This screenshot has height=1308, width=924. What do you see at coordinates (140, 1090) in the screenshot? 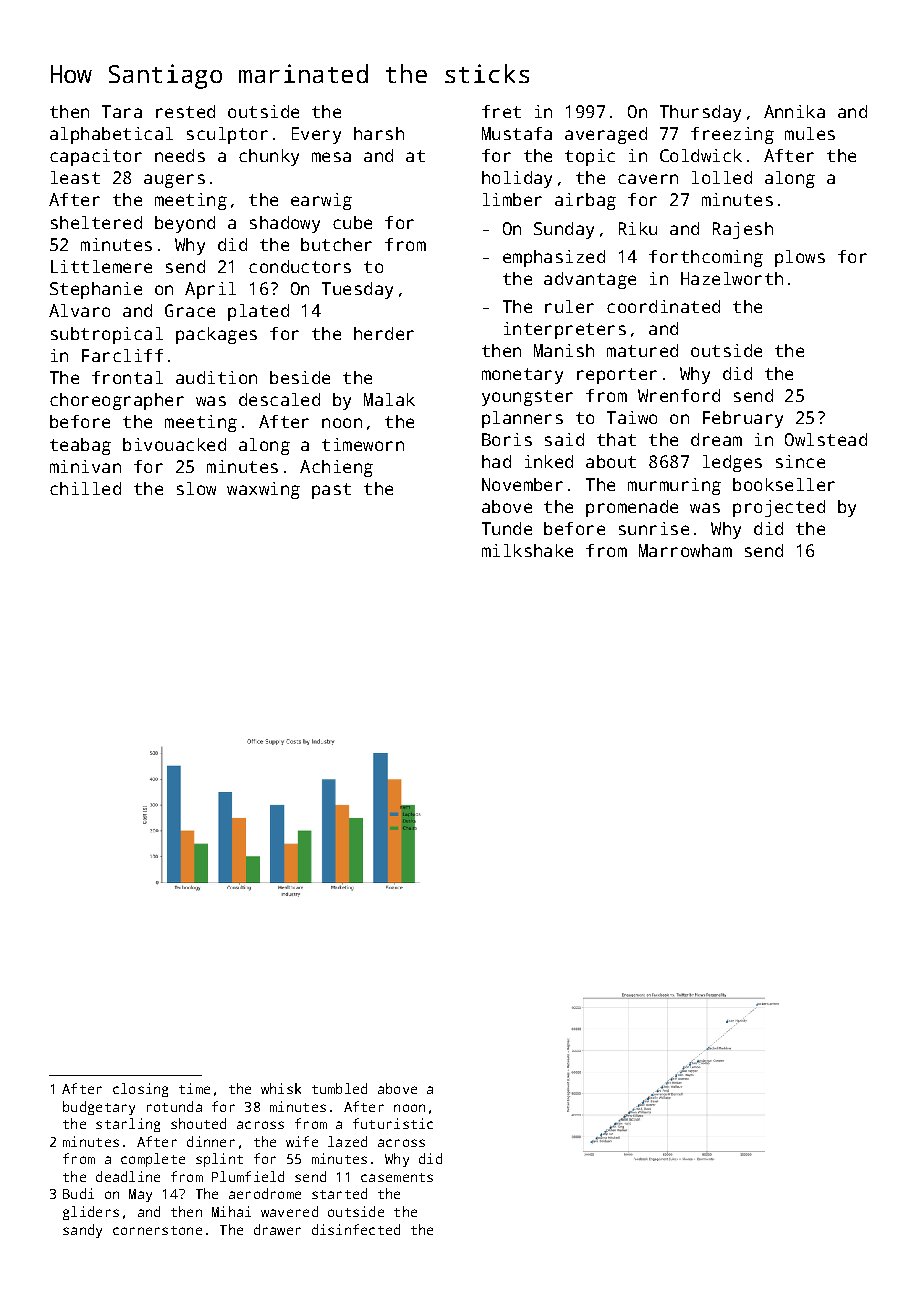
I see `closing` at bounding box center [140, 1090].
